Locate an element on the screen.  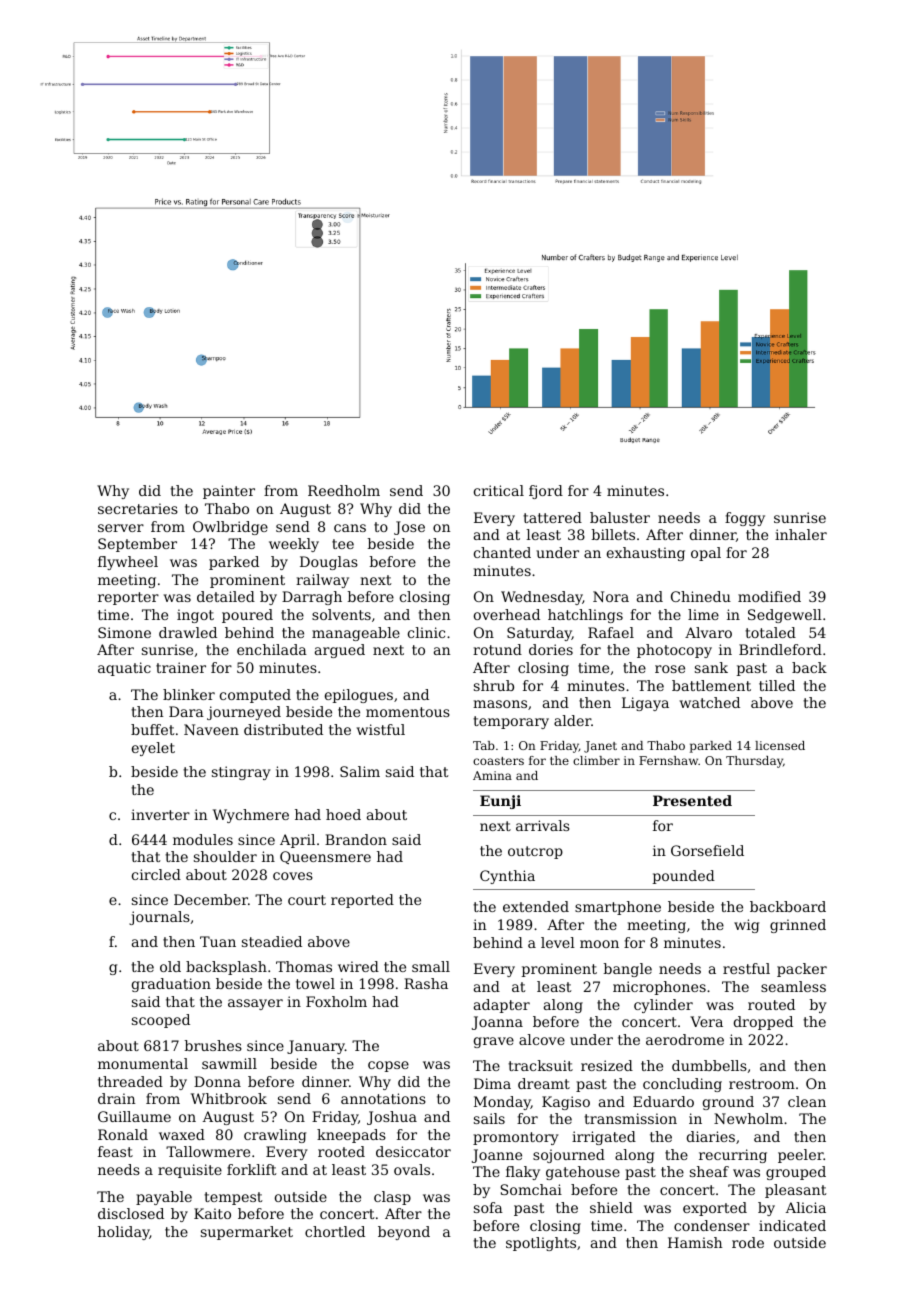
coasters is located at coordinates (498, 761).
